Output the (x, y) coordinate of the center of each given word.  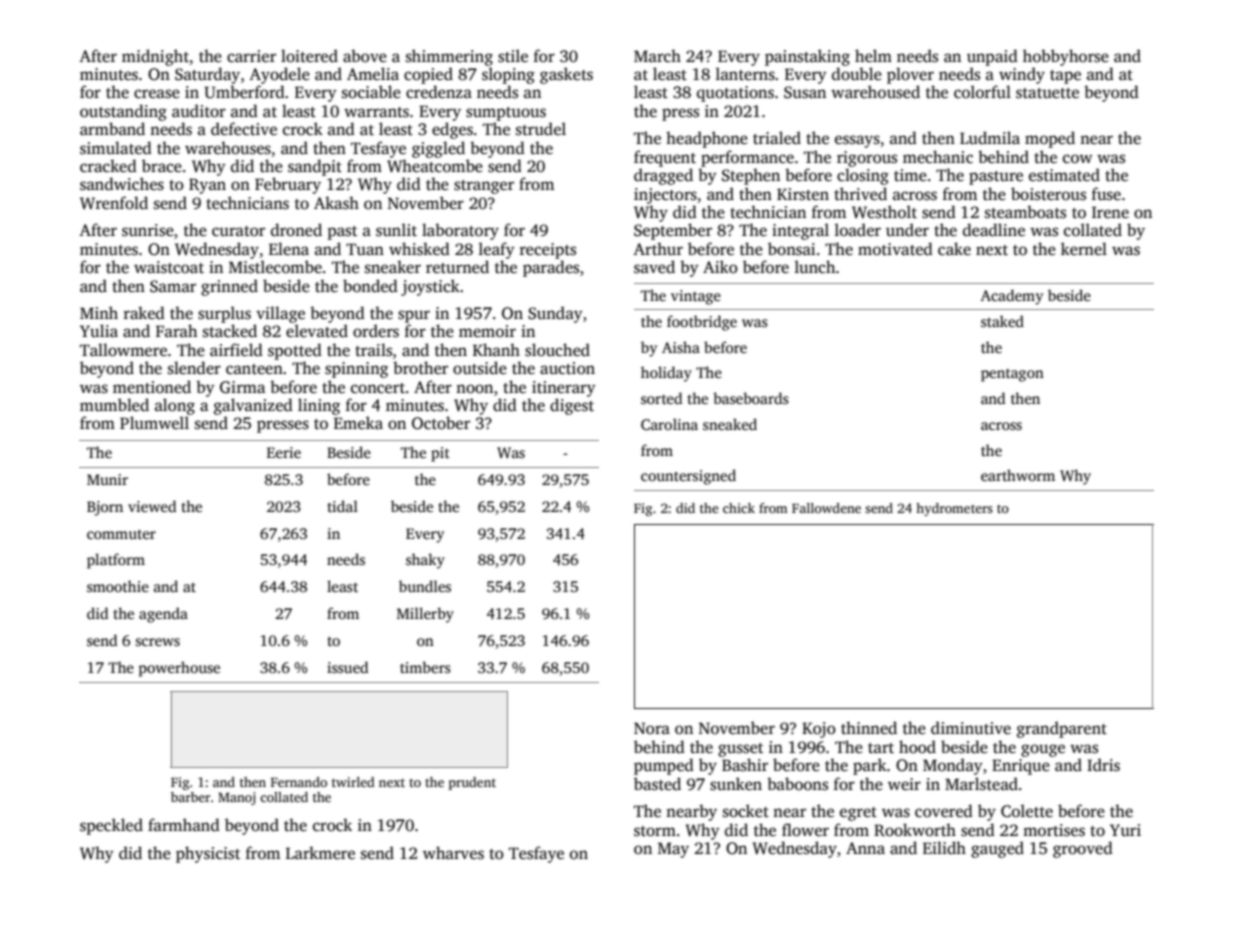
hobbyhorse (1066, 57)
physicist (208, 854)
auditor (199, 111)
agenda (163, 615)
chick (739, 508)
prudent (472, 783)
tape (1065, 77)
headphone (707, 139)
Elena (289, 249)
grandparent (1062, 729)
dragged (663, 176)
